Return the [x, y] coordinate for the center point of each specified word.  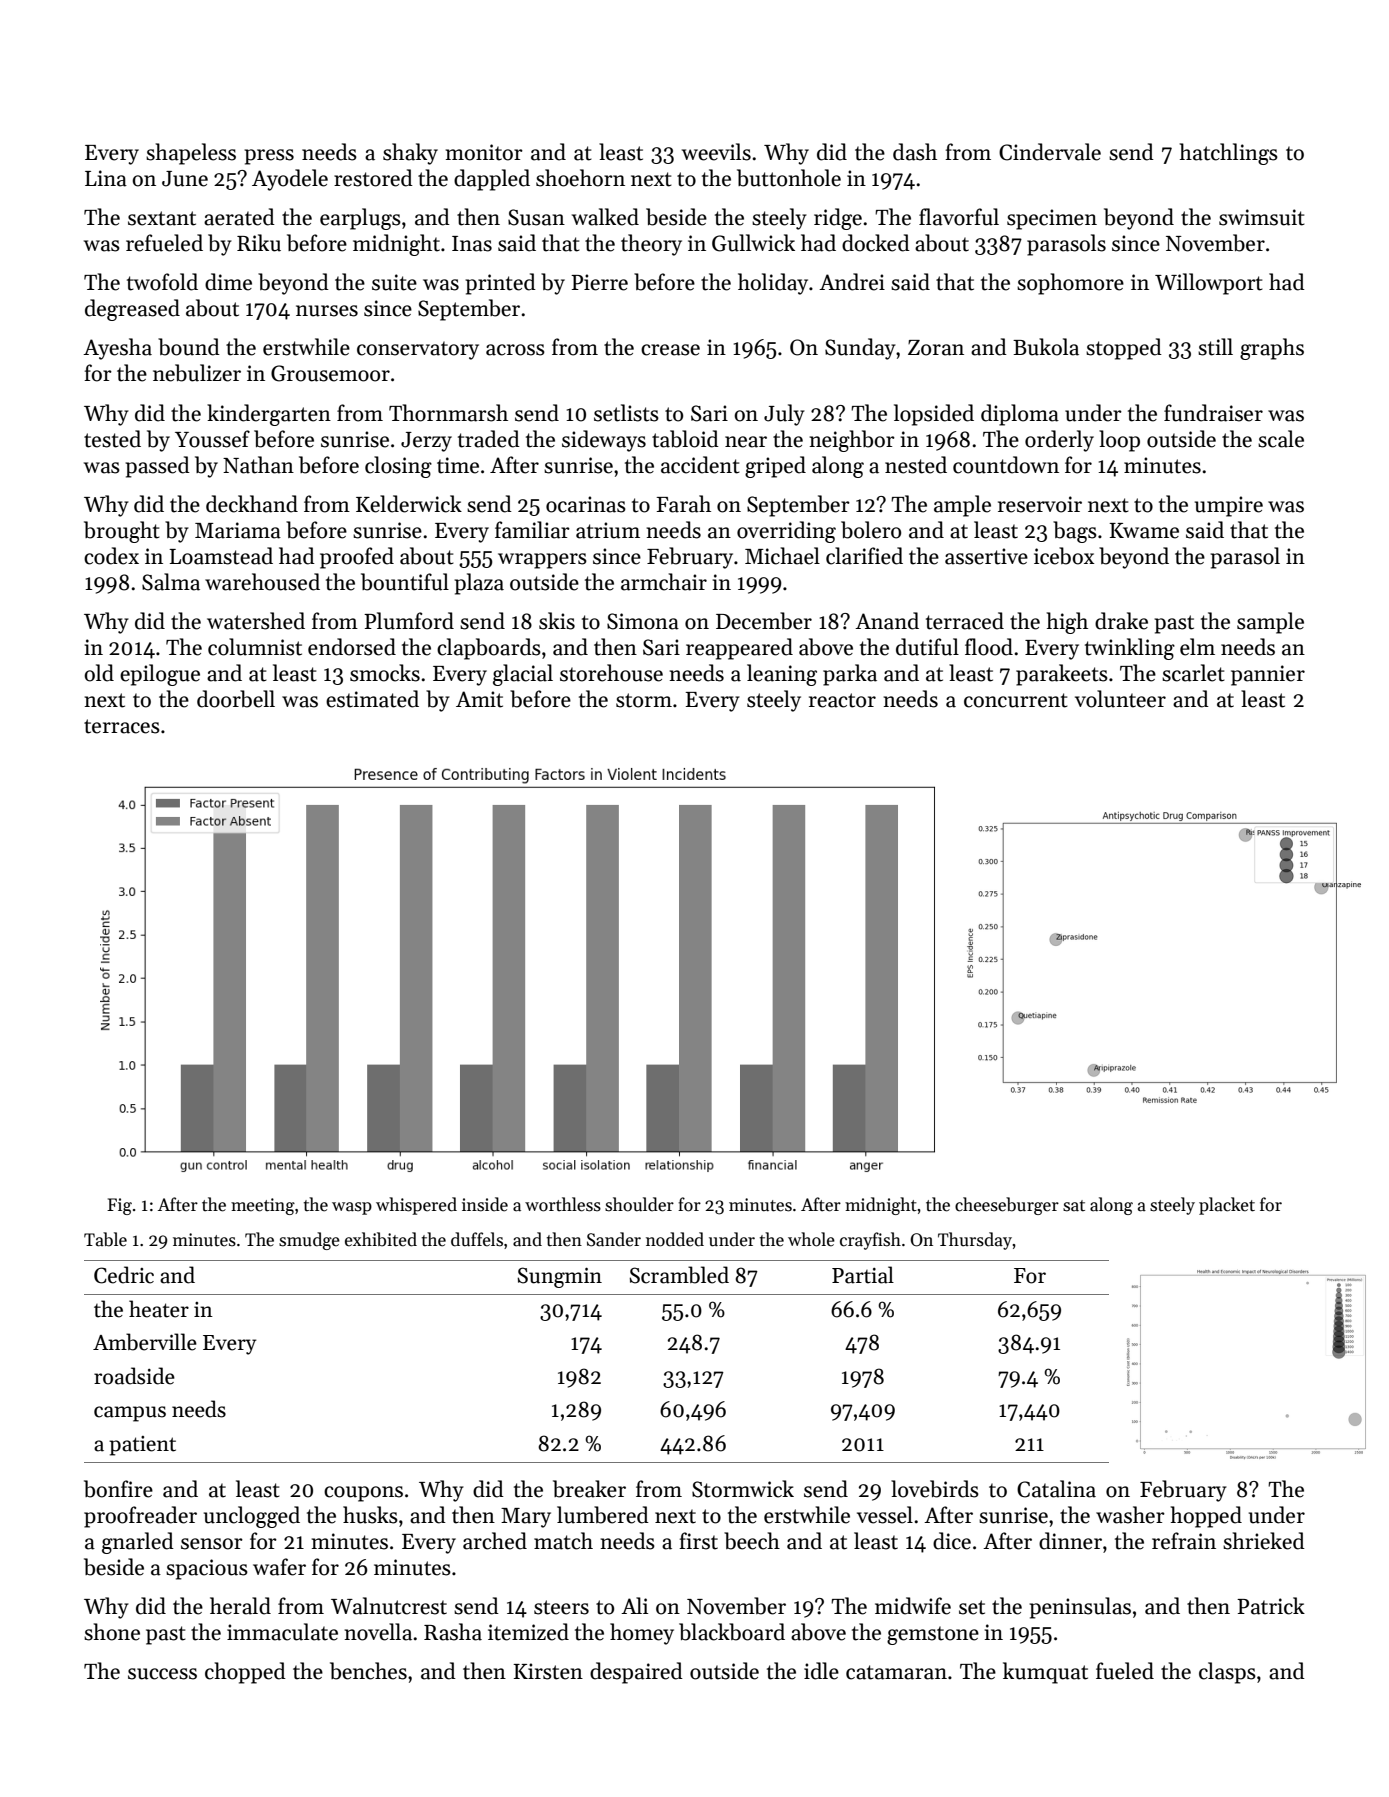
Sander [614, 1239]
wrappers [542, 561]
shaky [410, 154]
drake [1121, 621]
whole [811, 1239]
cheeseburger [1007, 1206]
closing [398, 467]
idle [821, 1671]
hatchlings [1229, 154]
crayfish [870, 1241]
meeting [263, 1206]
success [162, 1674]
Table [105, 1239]
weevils [716, 152]
